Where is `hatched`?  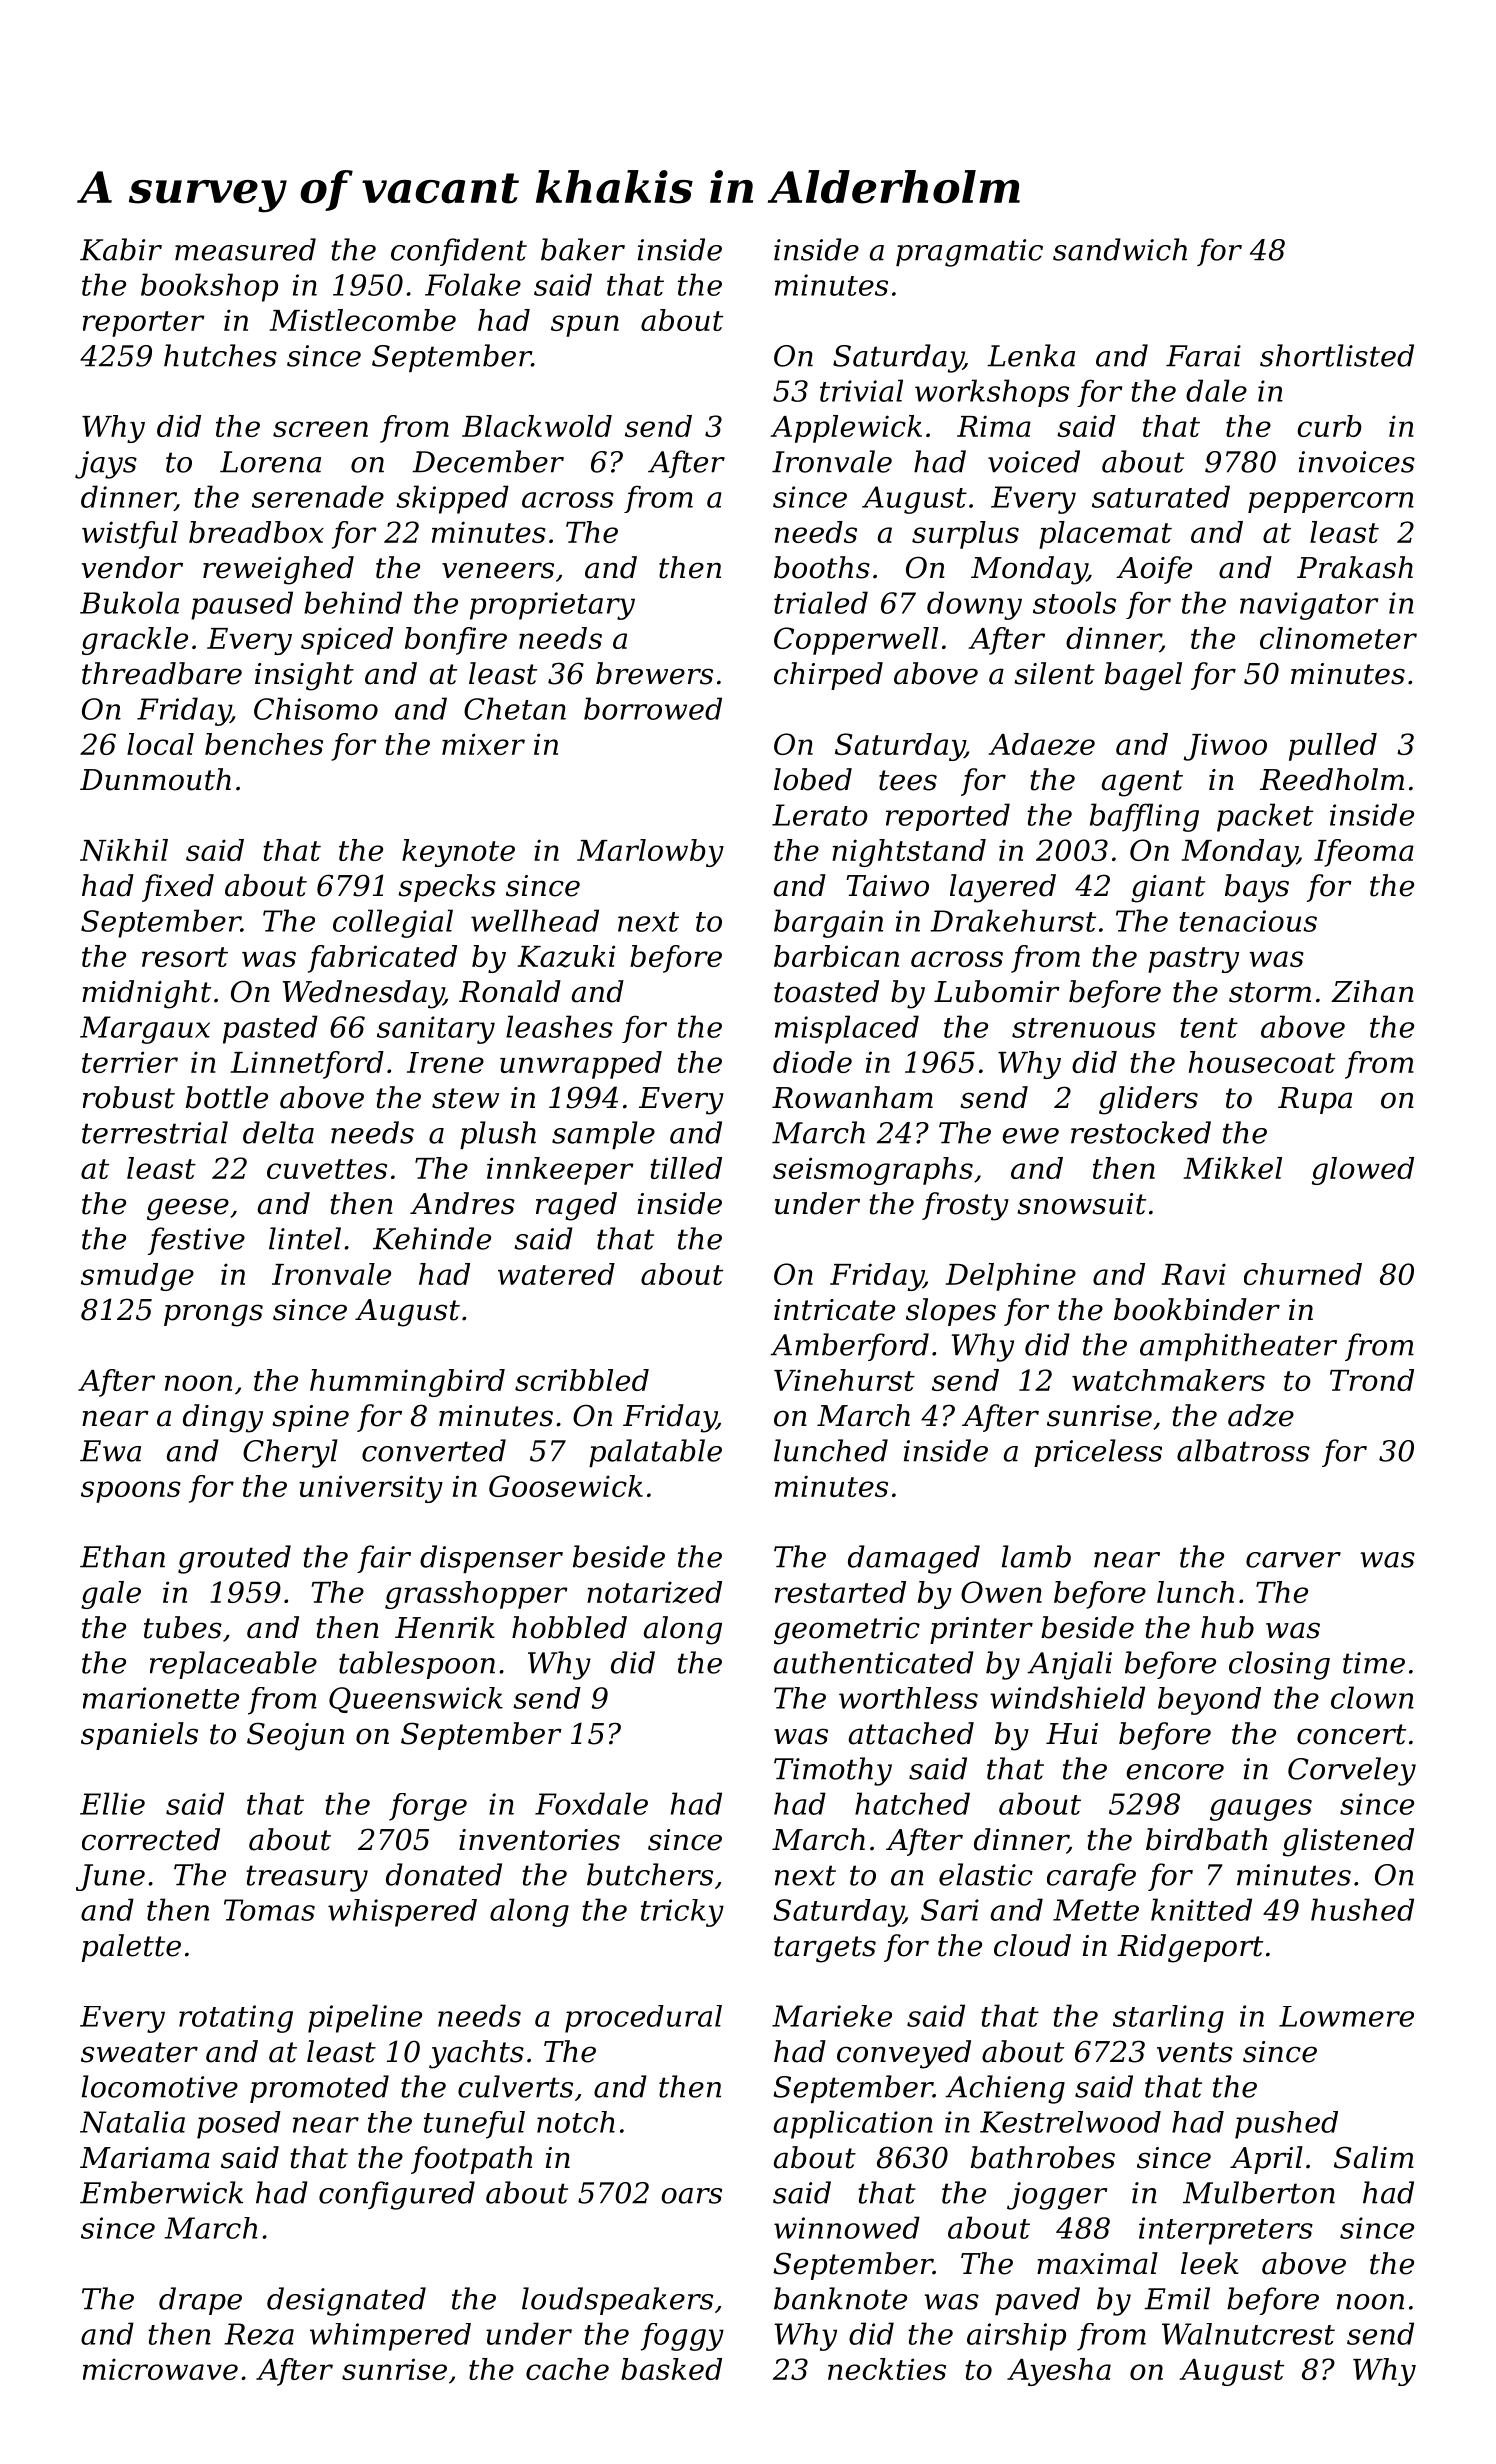
hatched is located at coordinates (912, 1803).
